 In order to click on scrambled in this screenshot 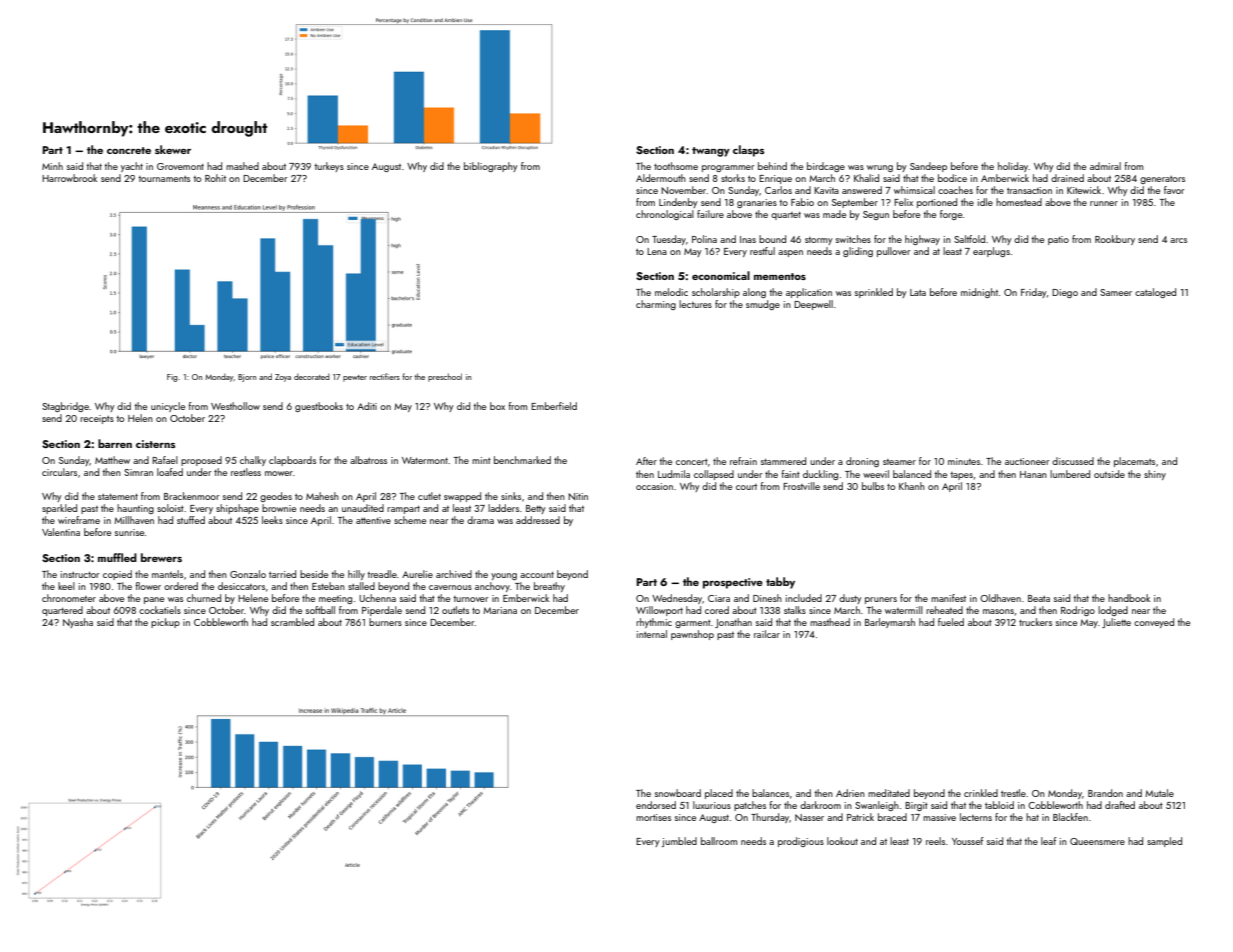, I will do `click(292, 622)`.
